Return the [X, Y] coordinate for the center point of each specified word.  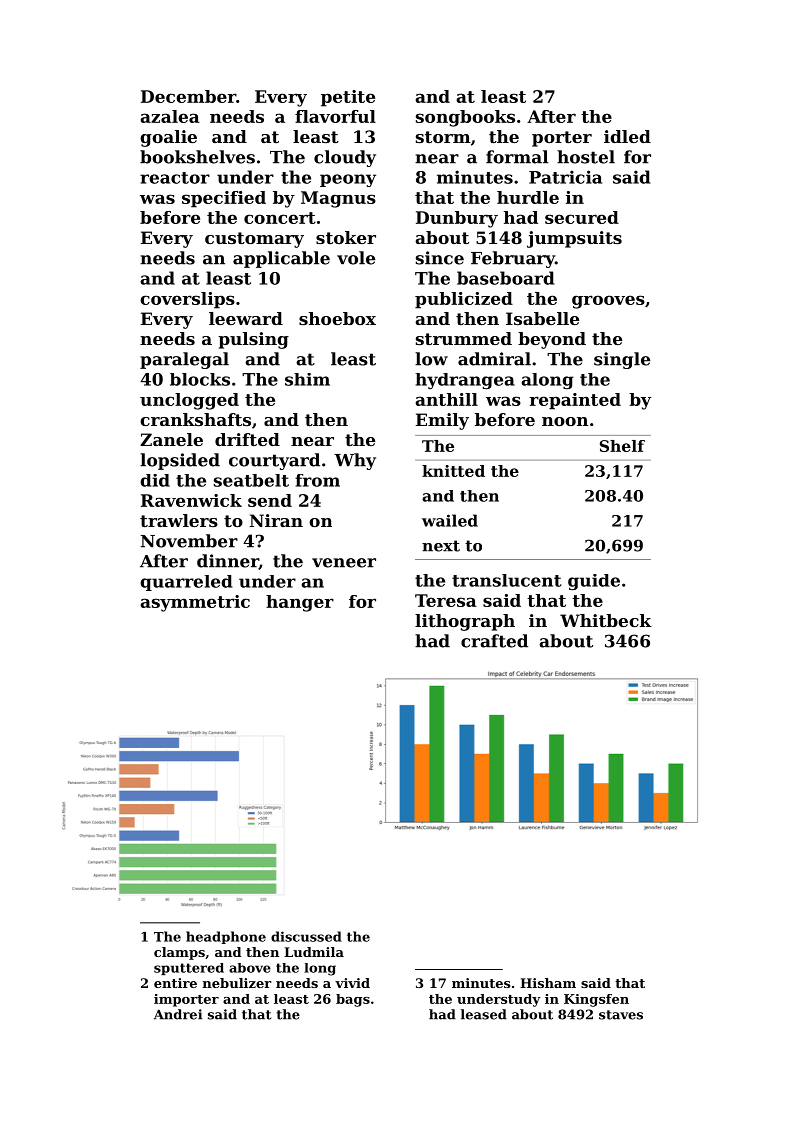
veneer [344, 563]
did [155, 480]
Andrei [178, 1014]
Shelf [622, 446]
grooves [608, 302]
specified [224, 199]
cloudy [345, 158]
